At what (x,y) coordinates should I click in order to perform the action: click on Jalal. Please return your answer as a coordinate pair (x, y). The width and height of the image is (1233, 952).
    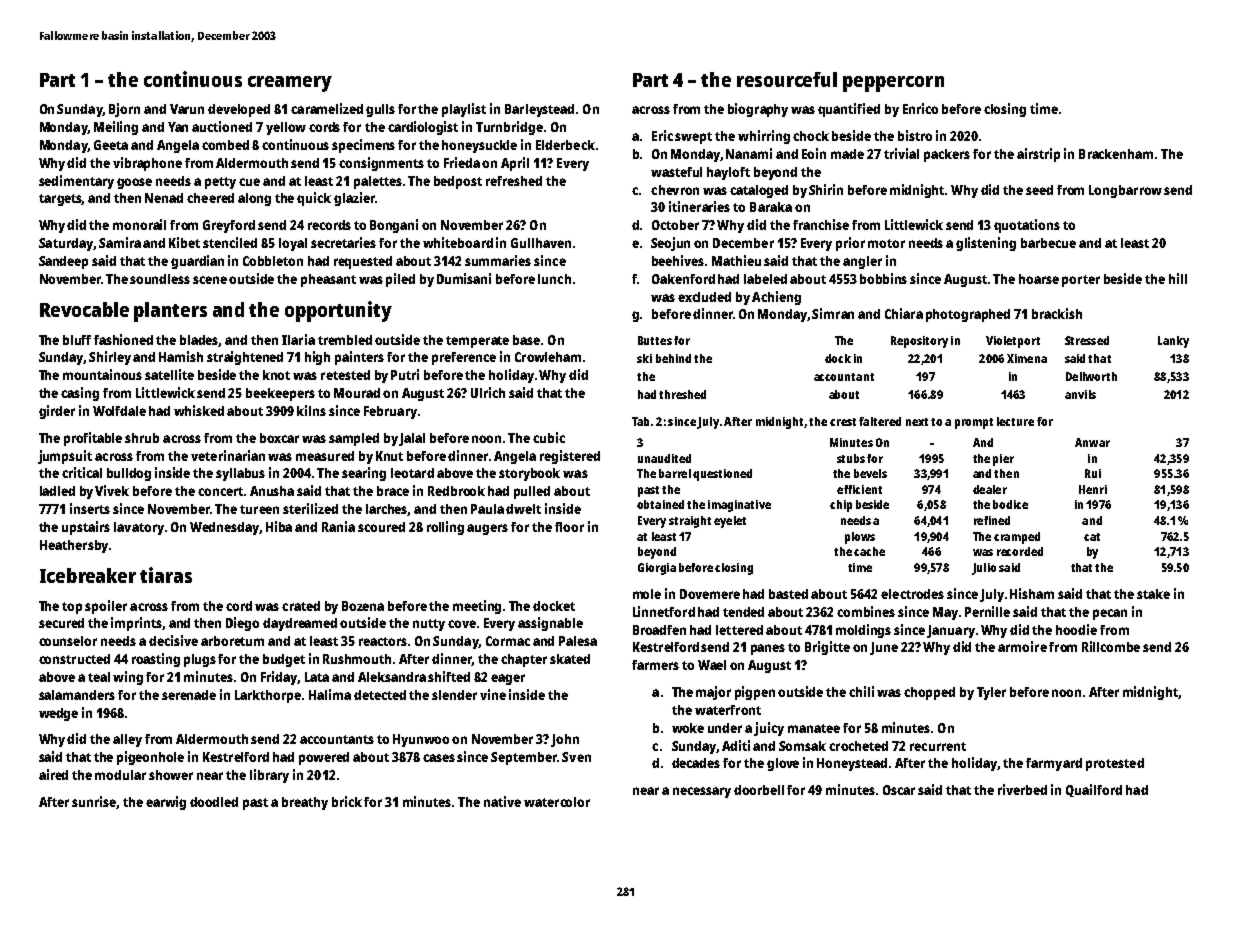
    Looking at the image, I should click on (412, 439).
